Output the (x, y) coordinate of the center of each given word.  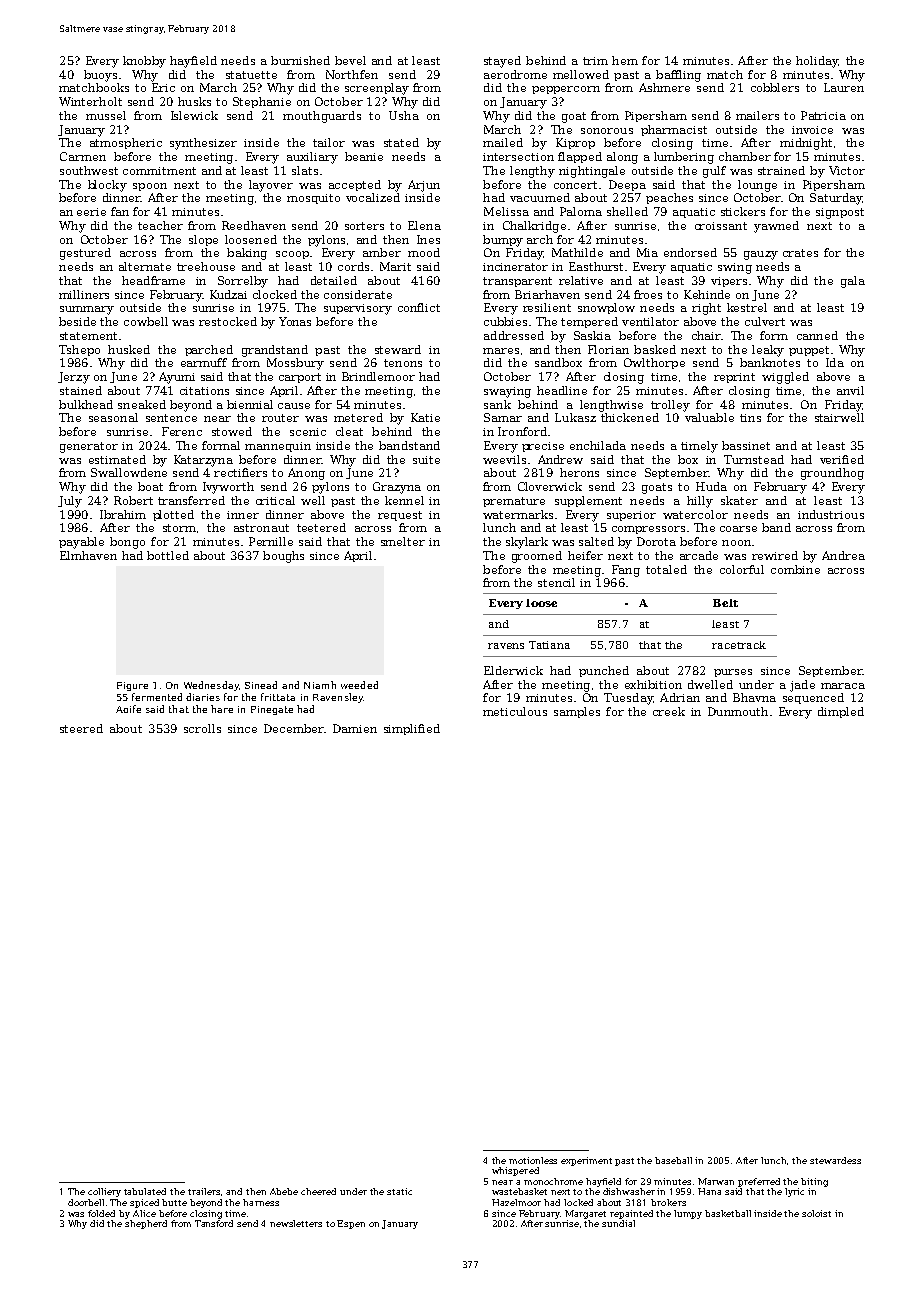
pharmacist (674, 130)
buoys (100, 76)
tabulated (145, 1191)
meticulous (515, 711)
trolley (670, 406)
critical (275, 500)
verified (842, 459)
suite (426, 460)
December (294, 728)
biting (814, 1182)
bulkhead (86, 404)
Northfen (352, 74)
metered (358, 417)
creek (669, 711)
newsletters (296, 1223)
